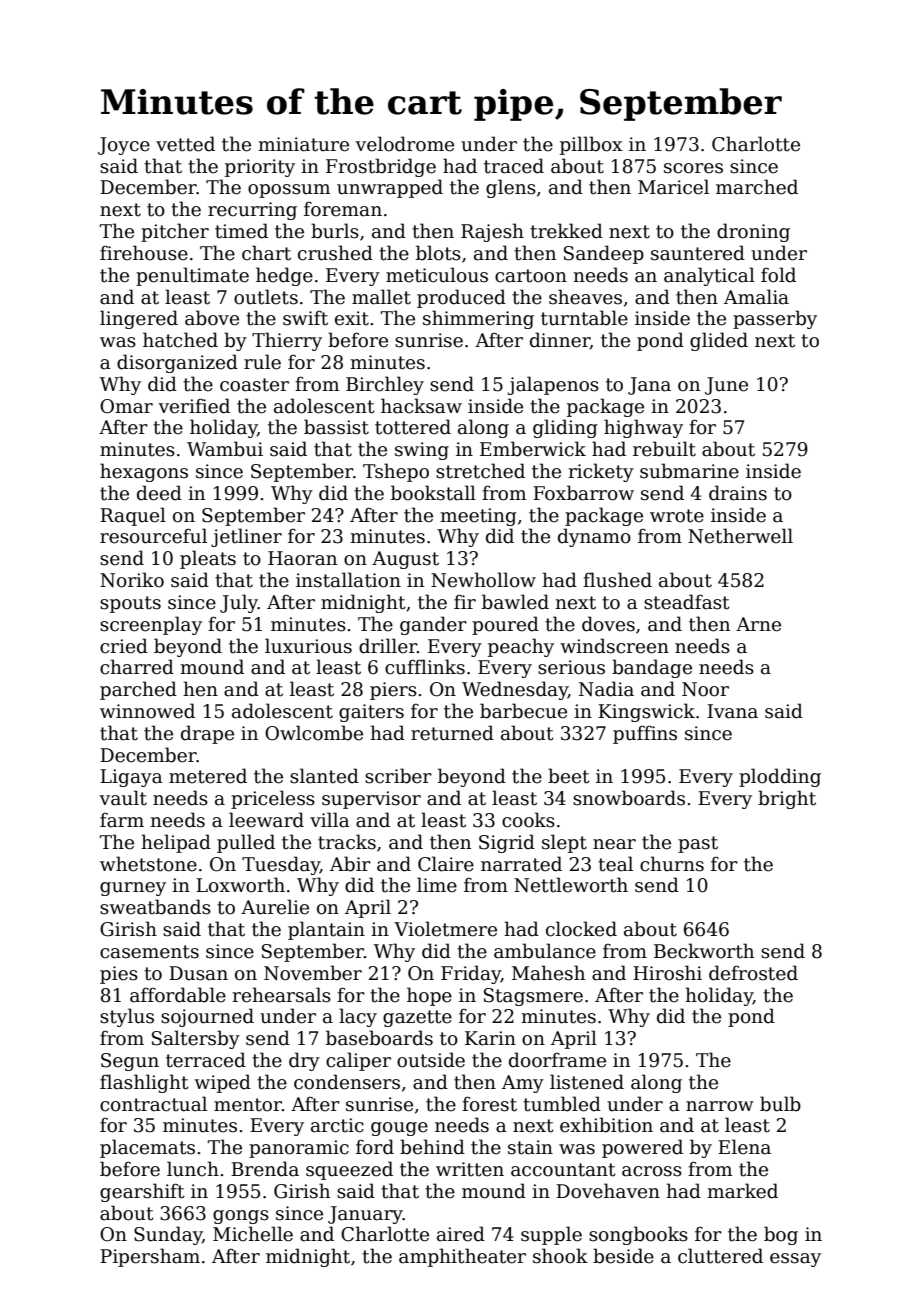 This document has width=924, height=1308. I want to click on Sunday, so click(168, 1235).
